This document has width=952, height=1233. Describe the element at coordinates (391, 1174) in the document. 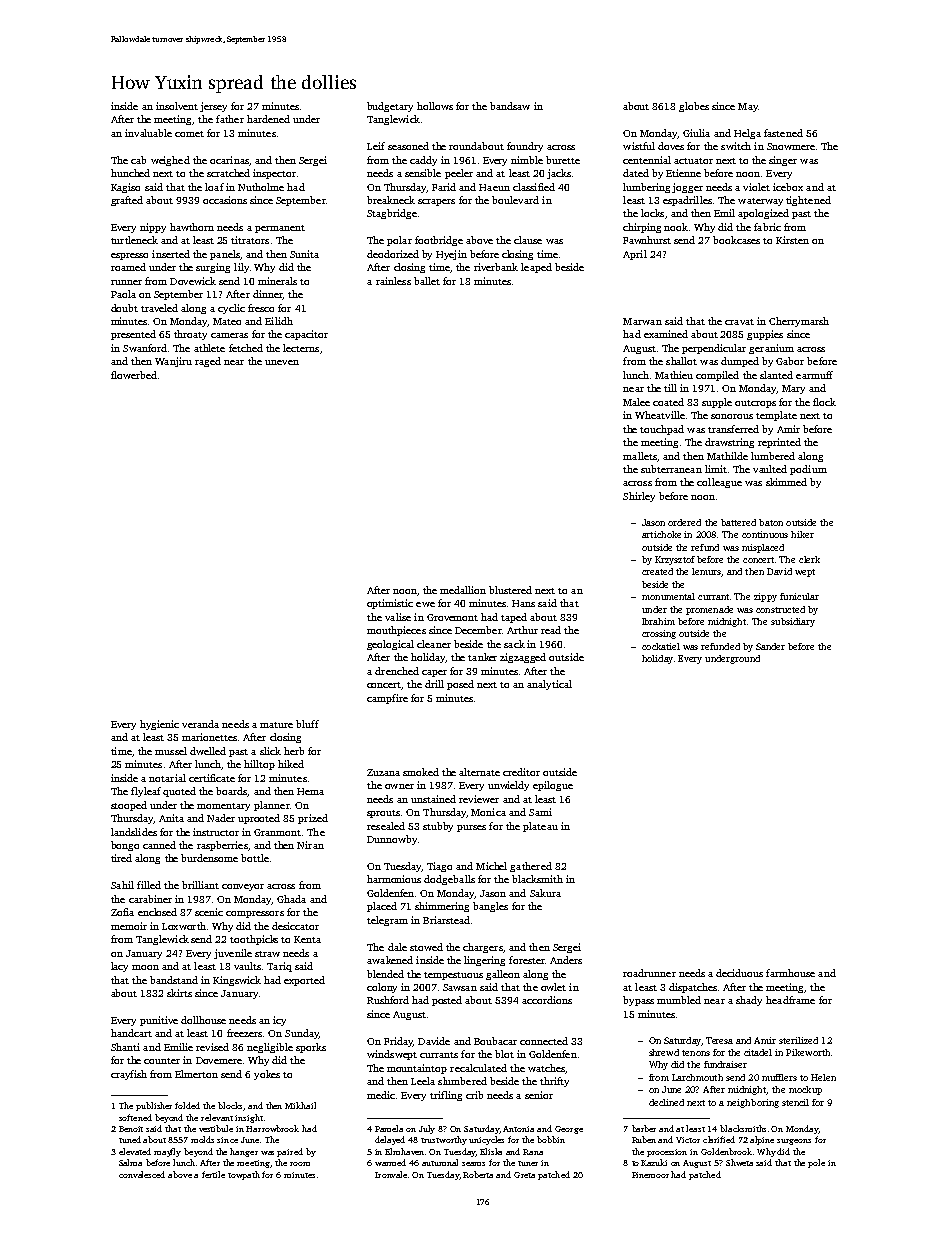

I see `Ironvale` at that location.
